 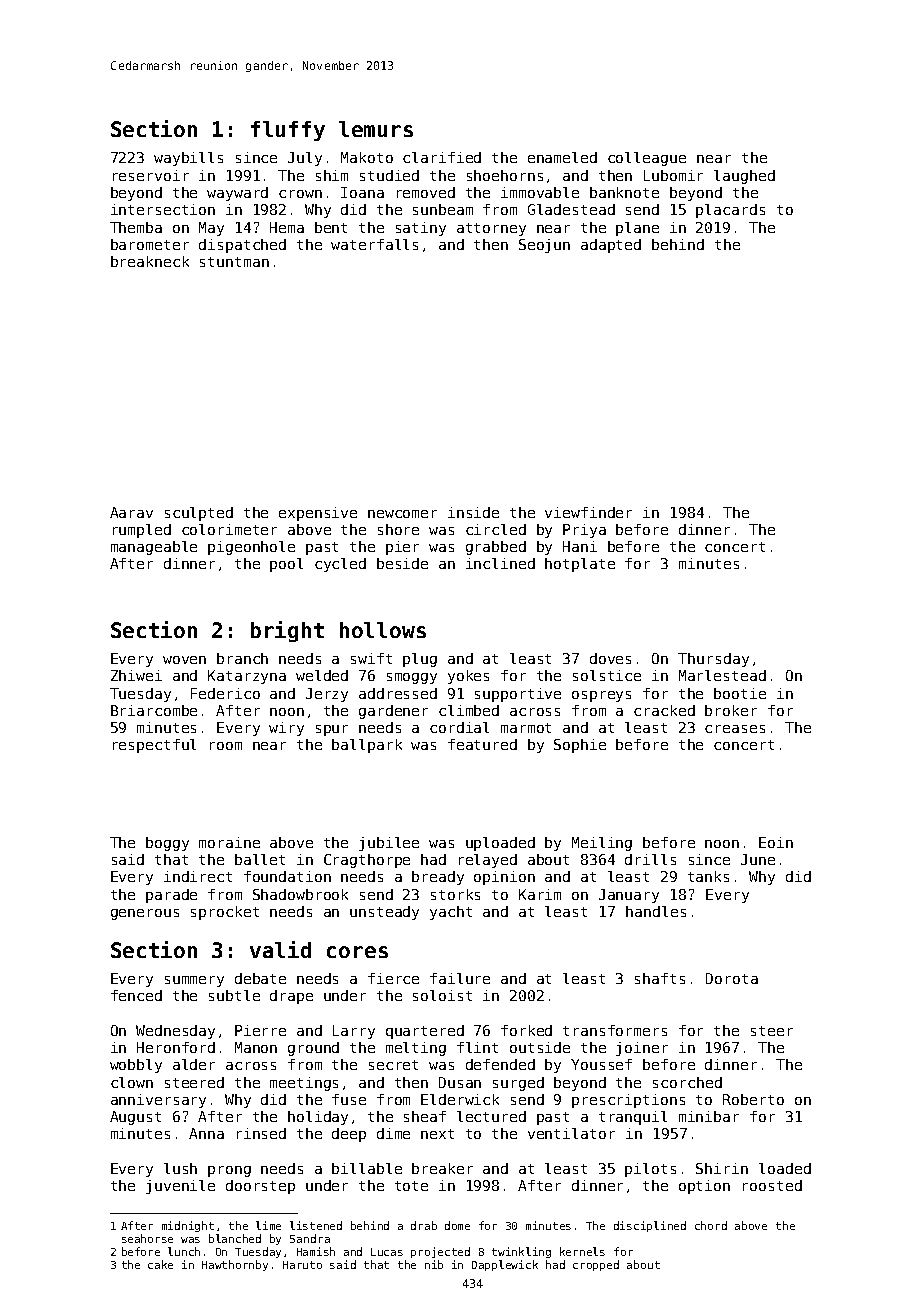 I want to click on room, so click(x=226, y=746).
